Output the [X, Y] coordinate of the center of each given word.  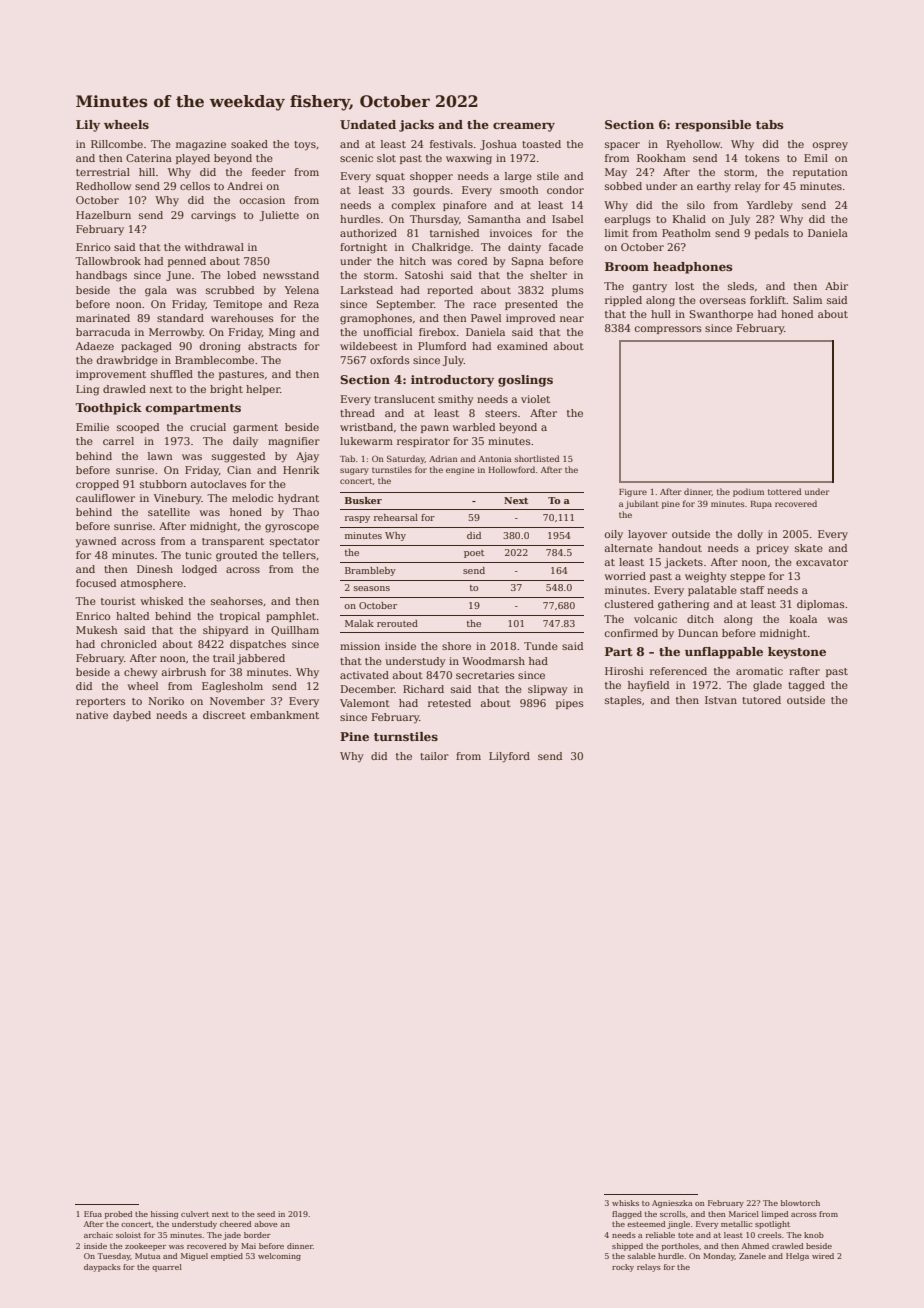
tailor [434, 756]
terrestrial [103, 172]
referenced [678, 671]
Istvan [721, 700]
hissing [164, 1215]
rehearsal [396, 517]
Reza [306, 304]
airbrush [184, 672]
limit [617, 233]
